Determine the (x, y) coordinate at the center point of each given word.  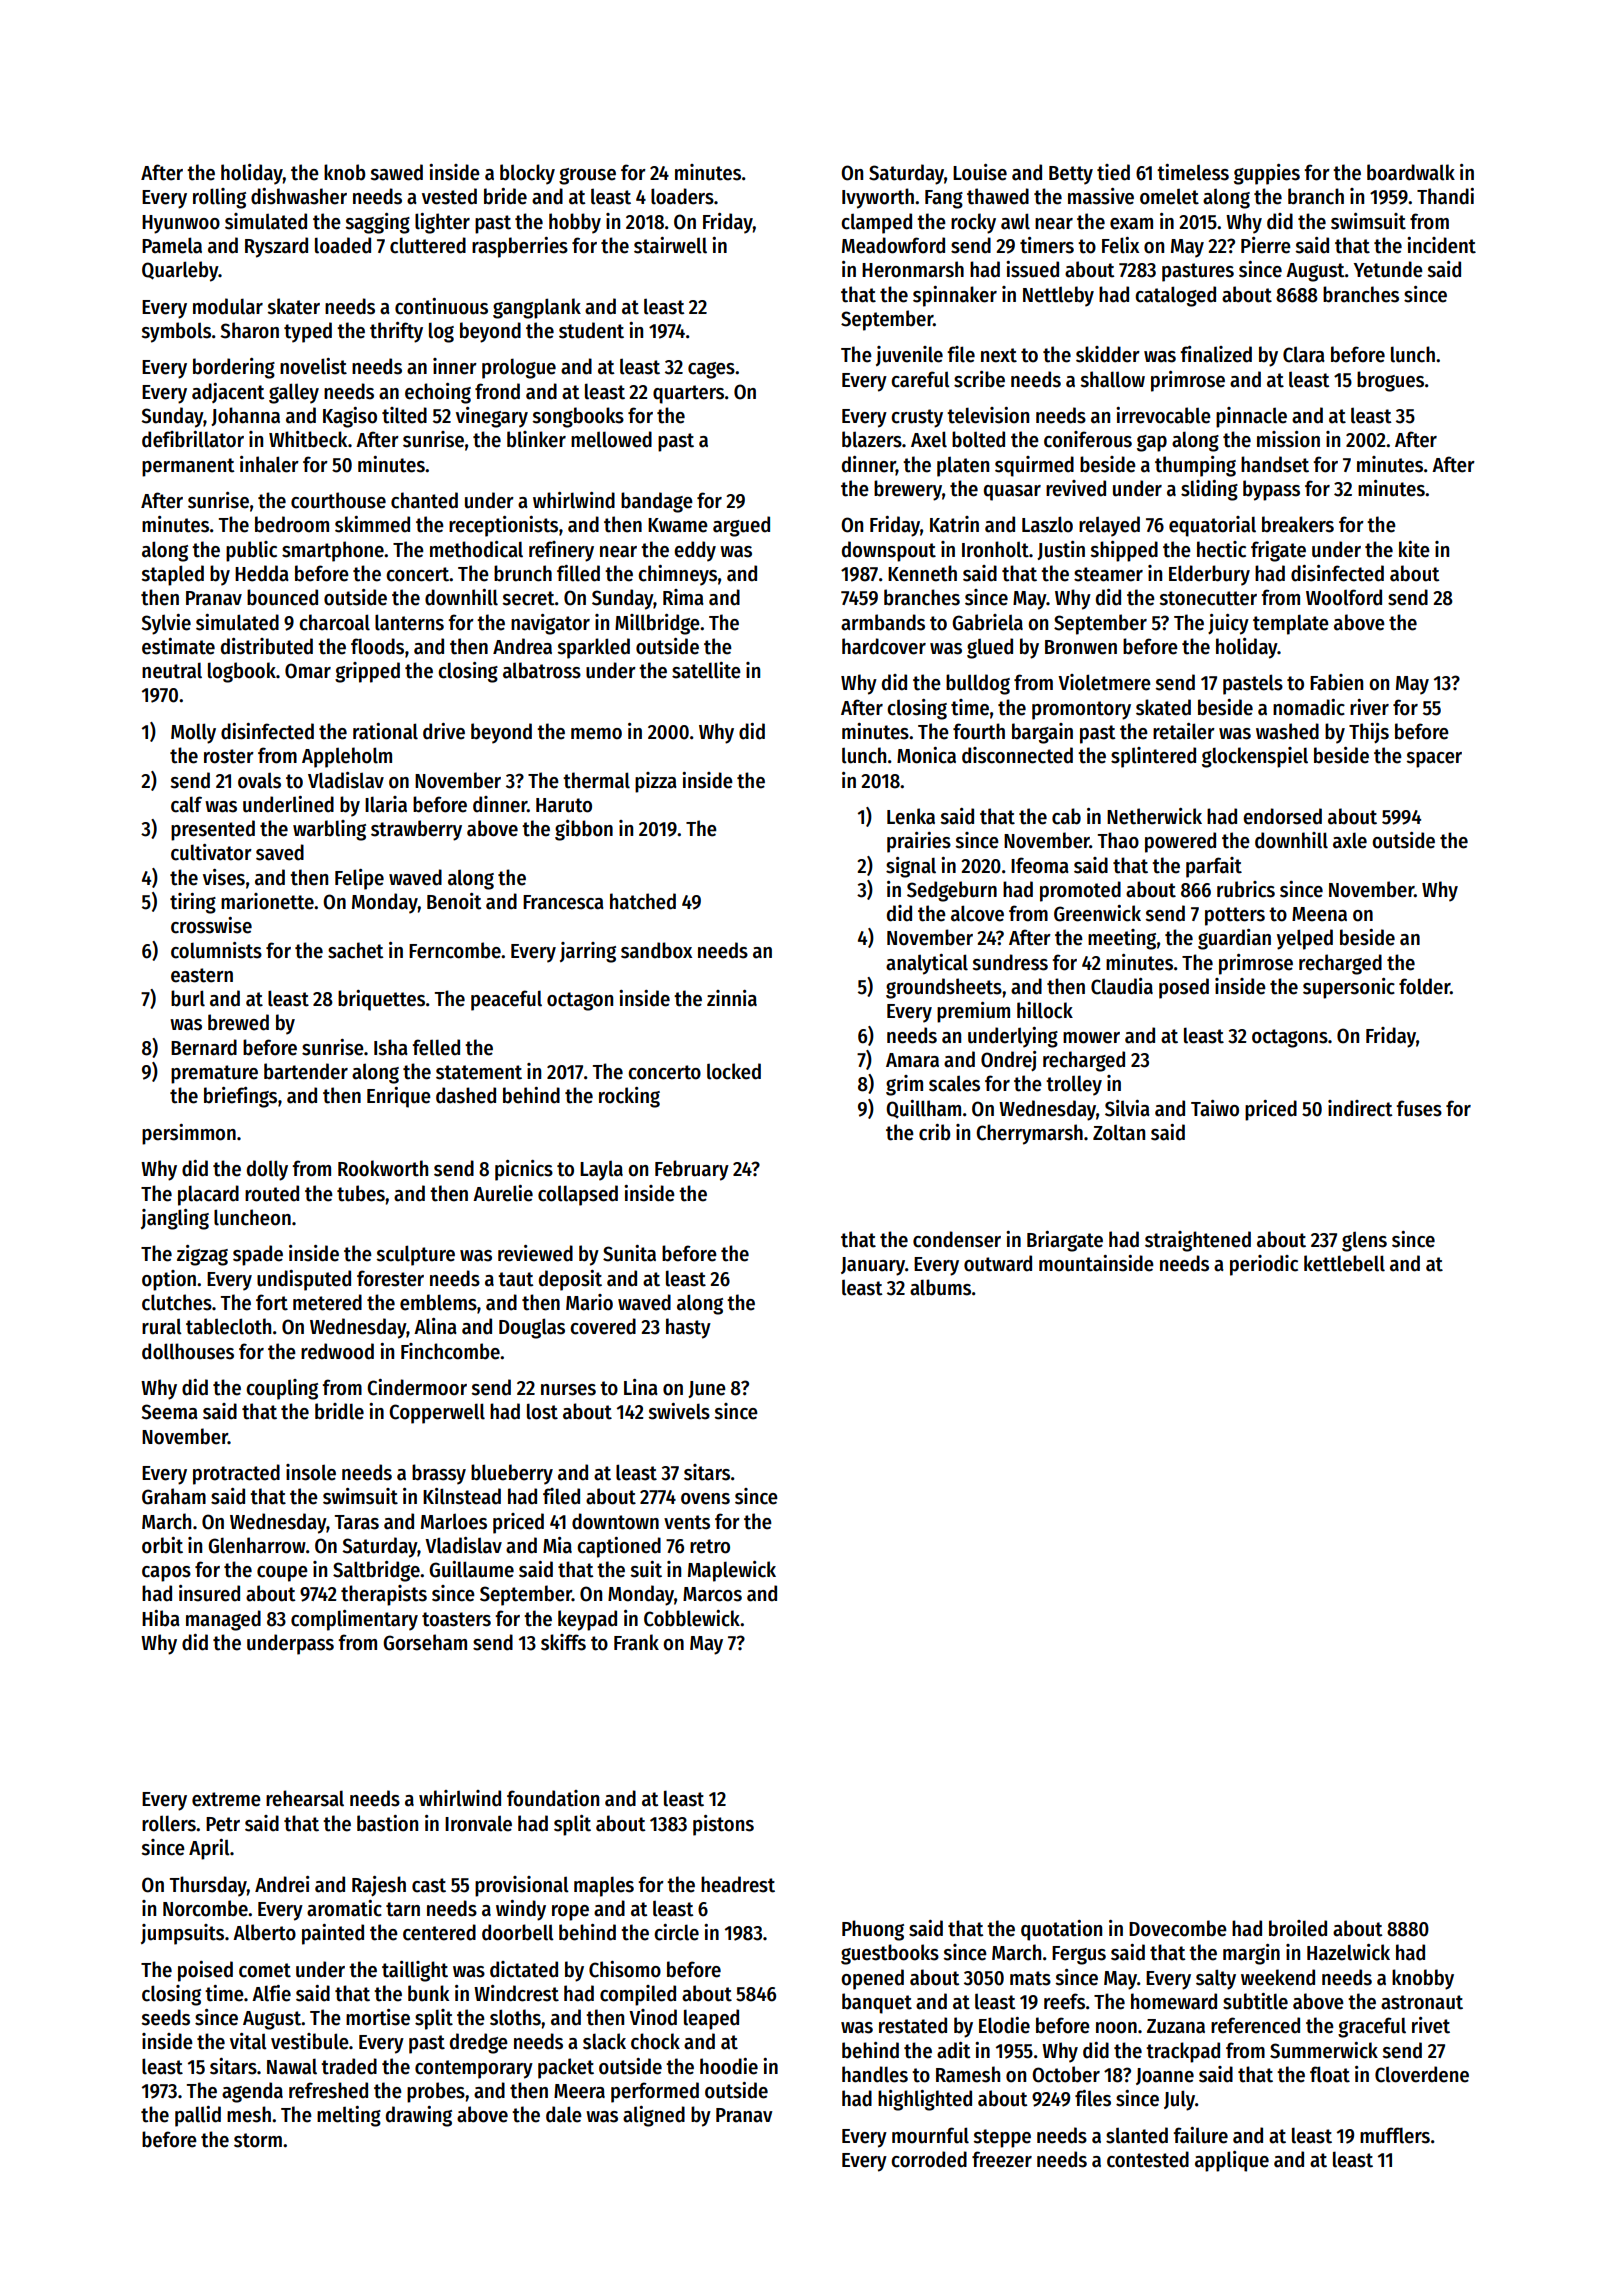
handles (875, 2074)
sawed (396, 172)
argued (741, 526)
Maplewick (732, 1571)
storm (258, 2140)
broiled (1298, 1928)
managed (223, 1620)
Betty (1071, 175)
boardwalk (1411, 172)
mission (1288, 439)
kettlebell (1344, 1263)
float (1330, 2074)
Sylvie (166, 624)
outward (998, 1263)
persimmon (189, 1134)
